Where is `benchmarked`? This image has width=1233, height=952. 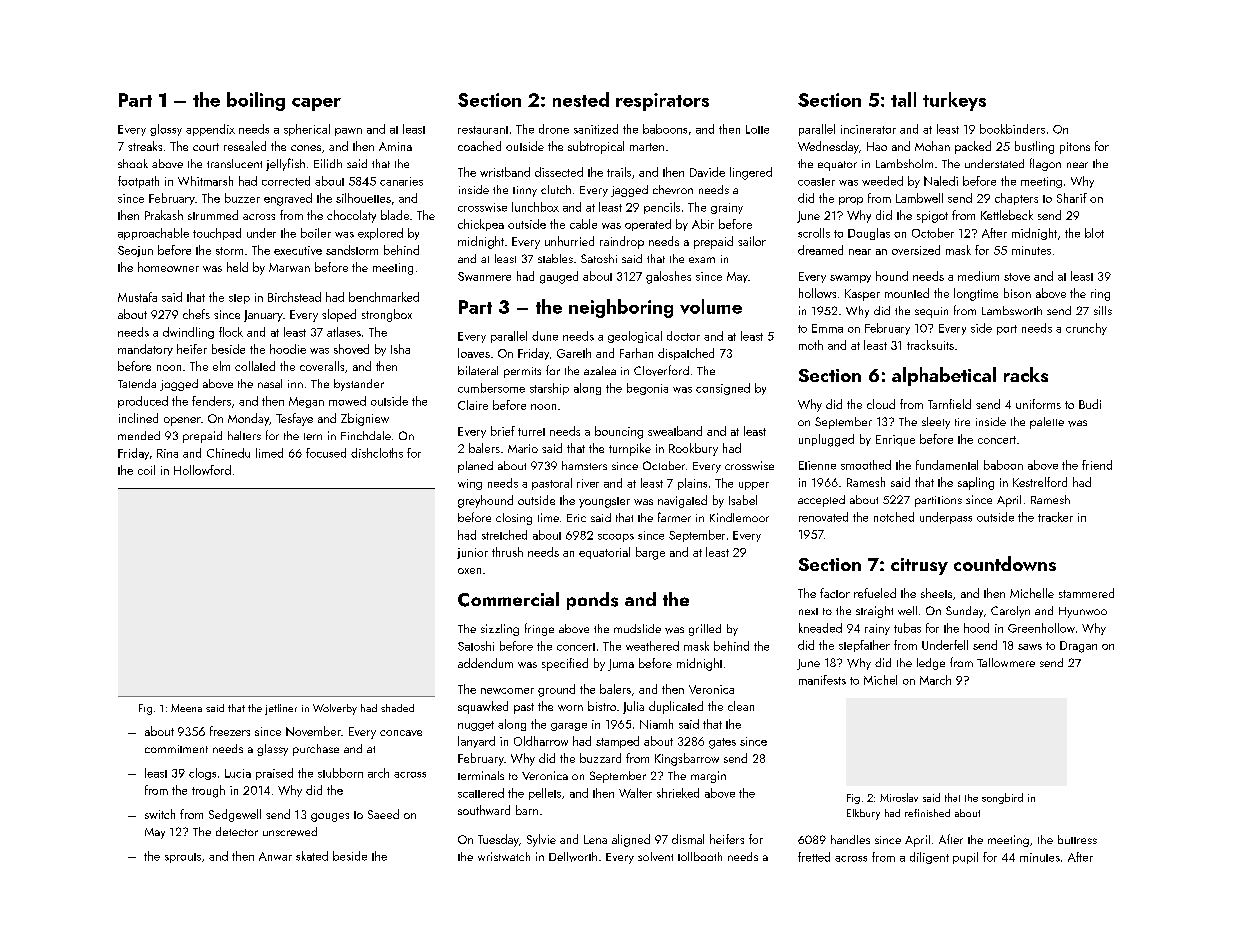
benchmarked is located at coordinates (384, 297).
